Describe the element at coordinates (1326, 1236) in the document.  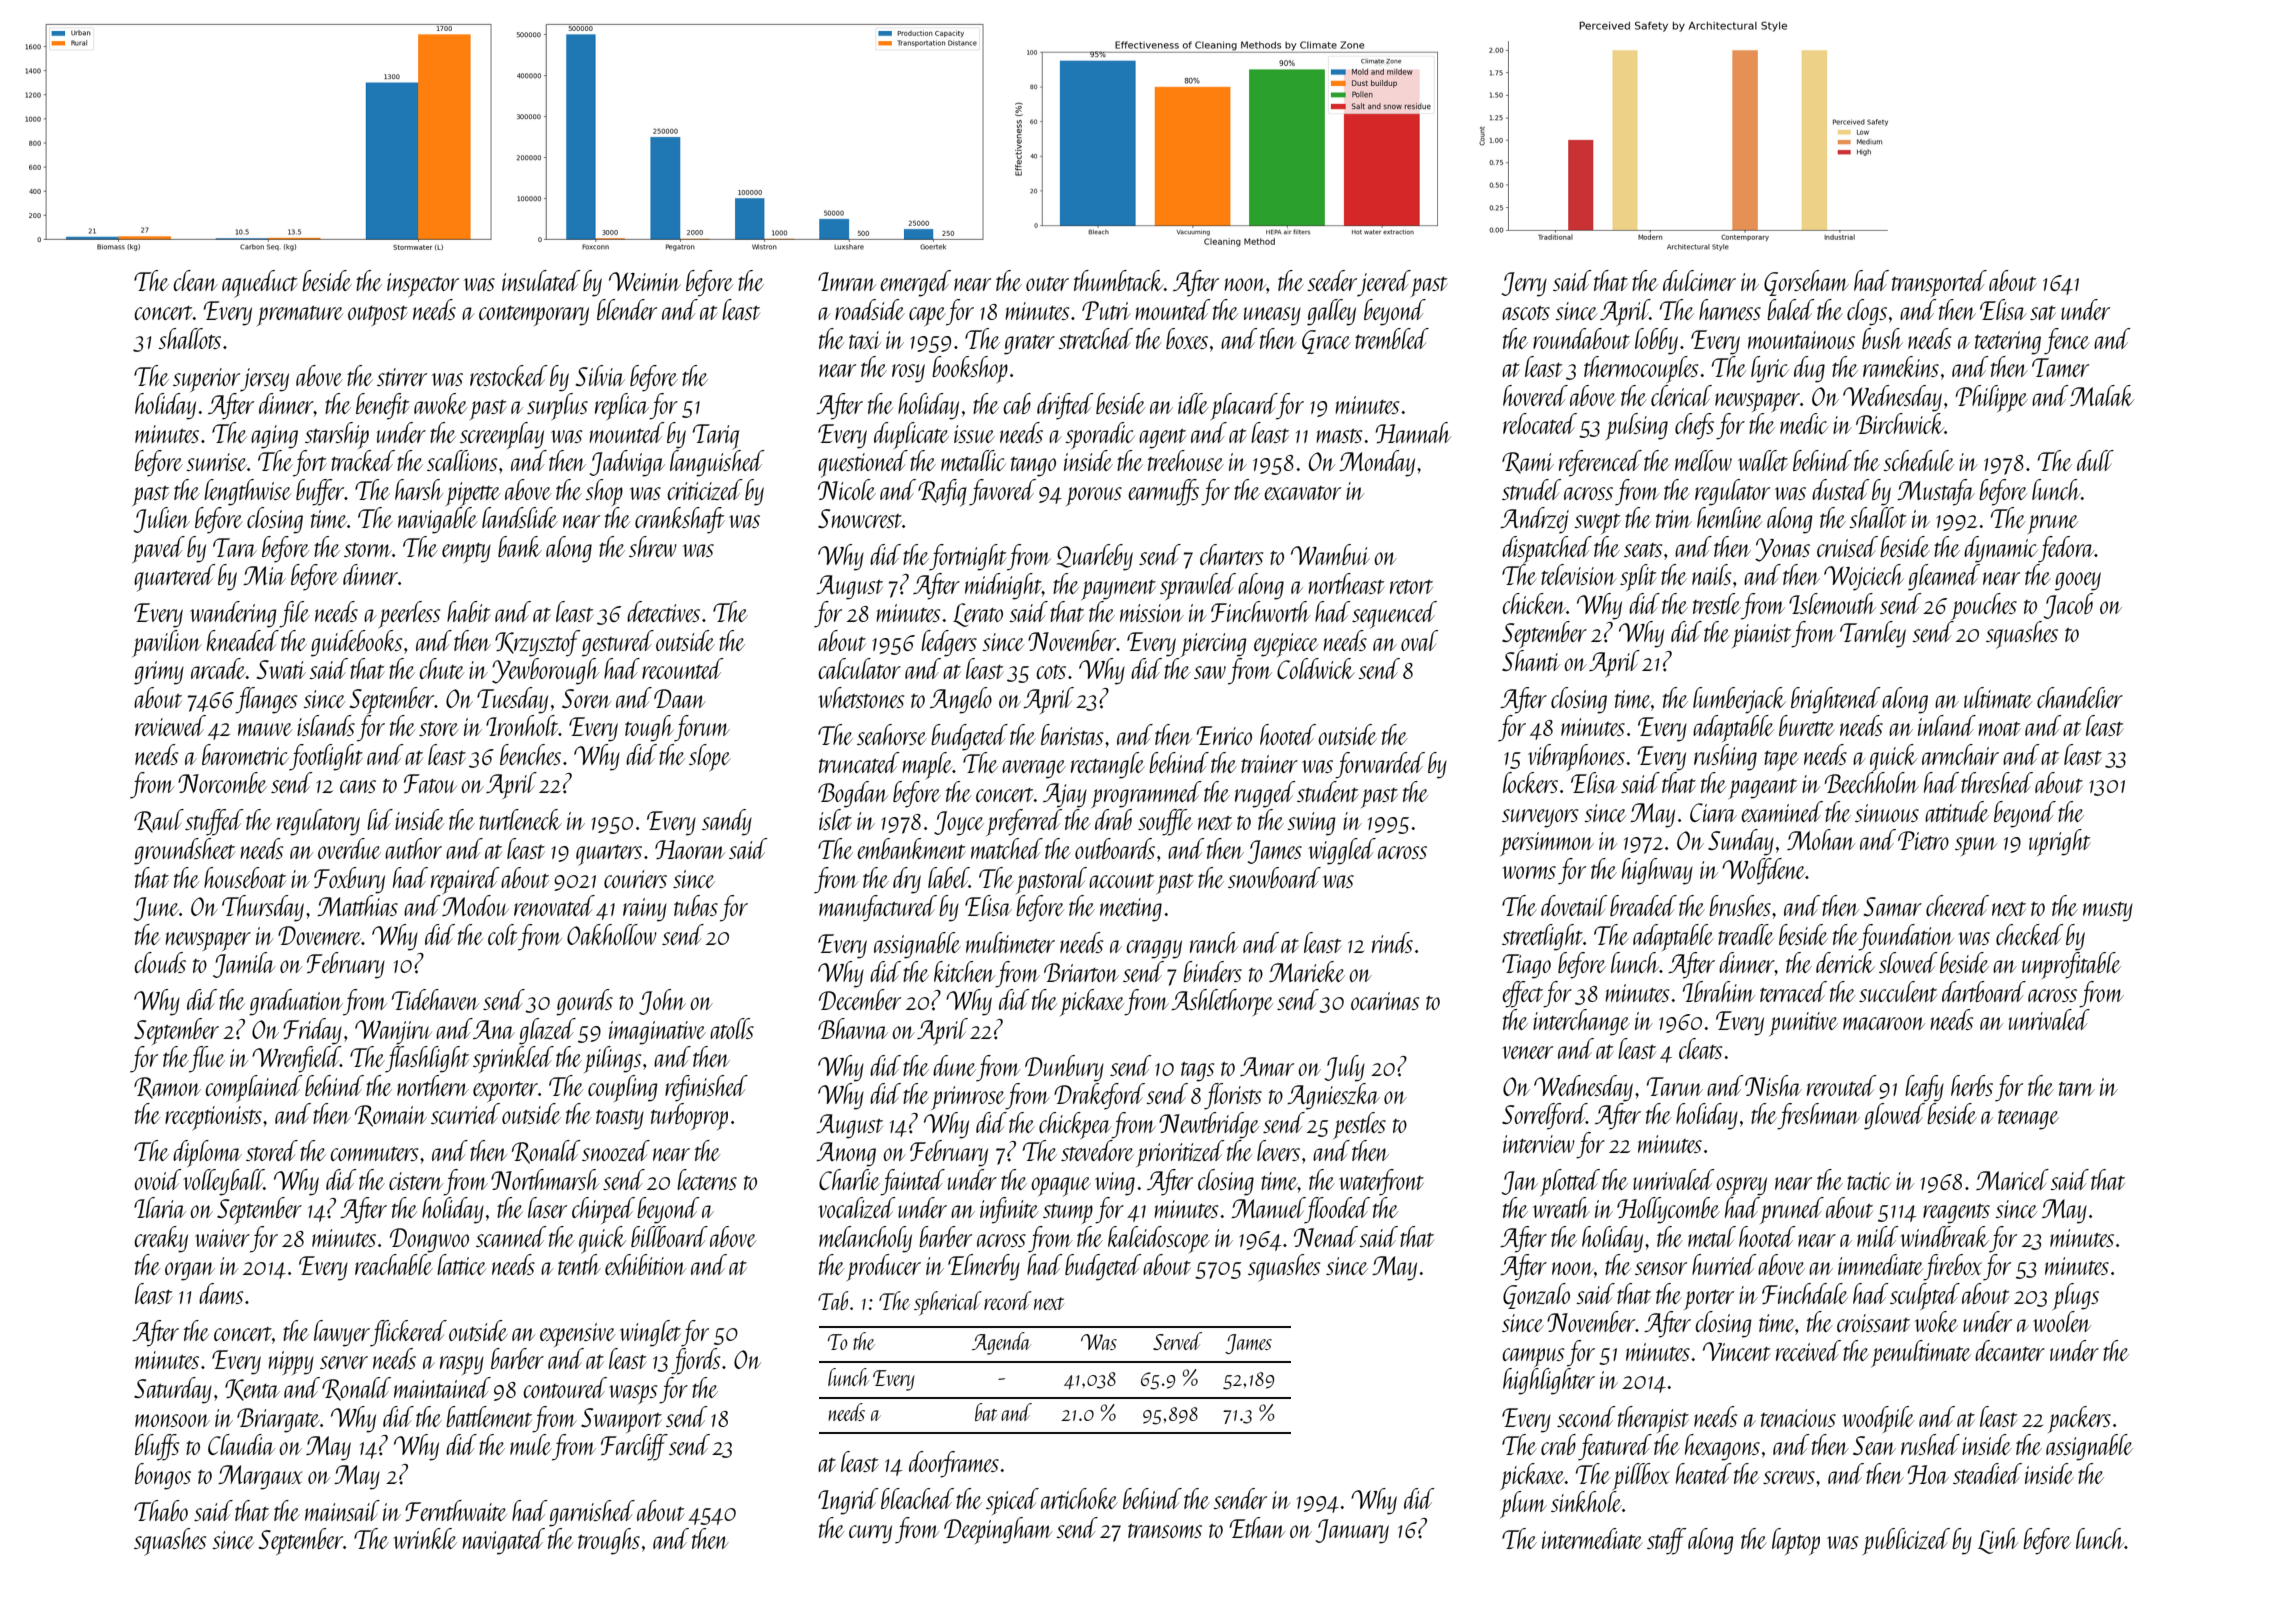
I see `Nenad` at that location.
